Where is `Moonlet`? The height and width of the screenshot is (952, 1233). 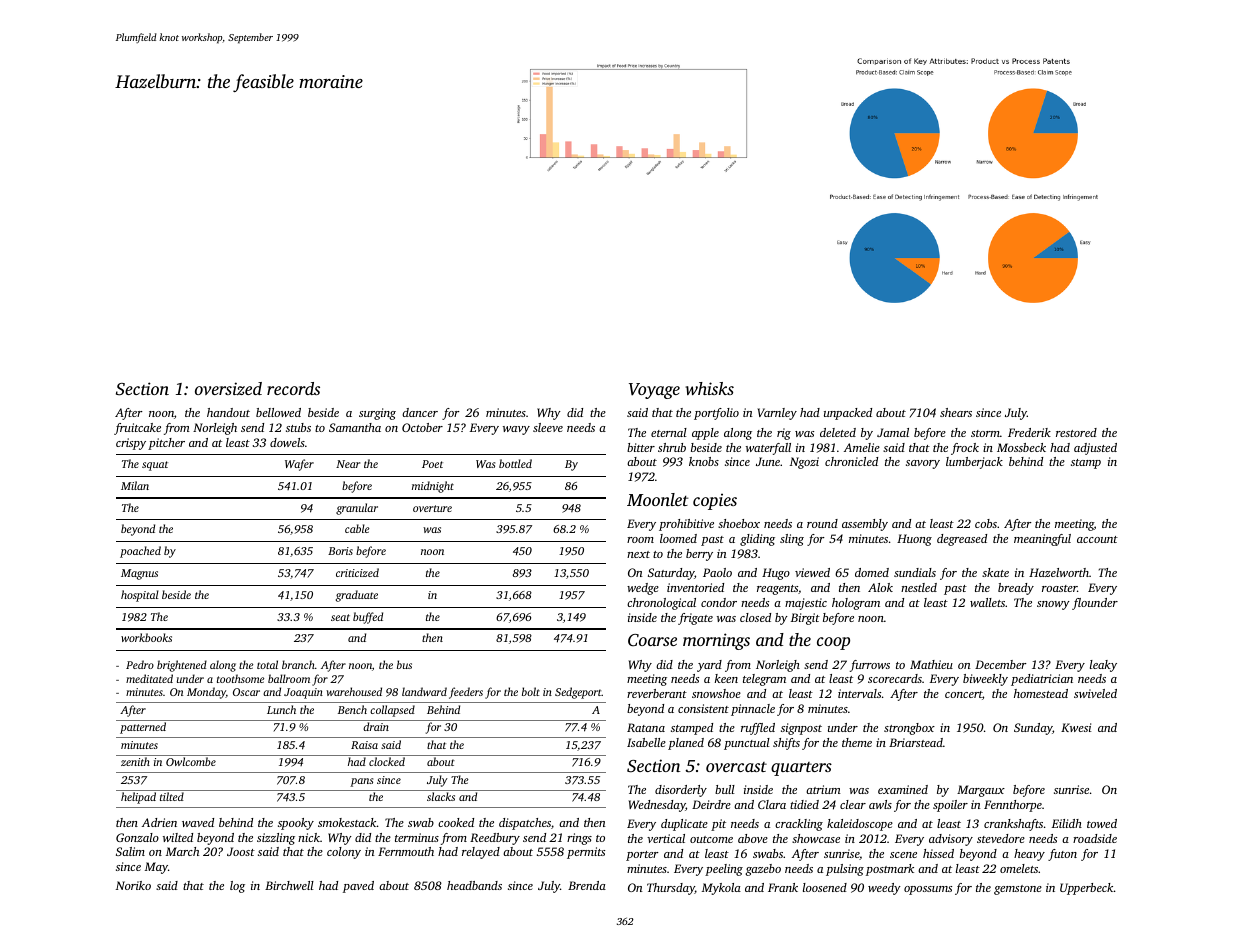 Moonlet is located at coordinates (657, 499).
